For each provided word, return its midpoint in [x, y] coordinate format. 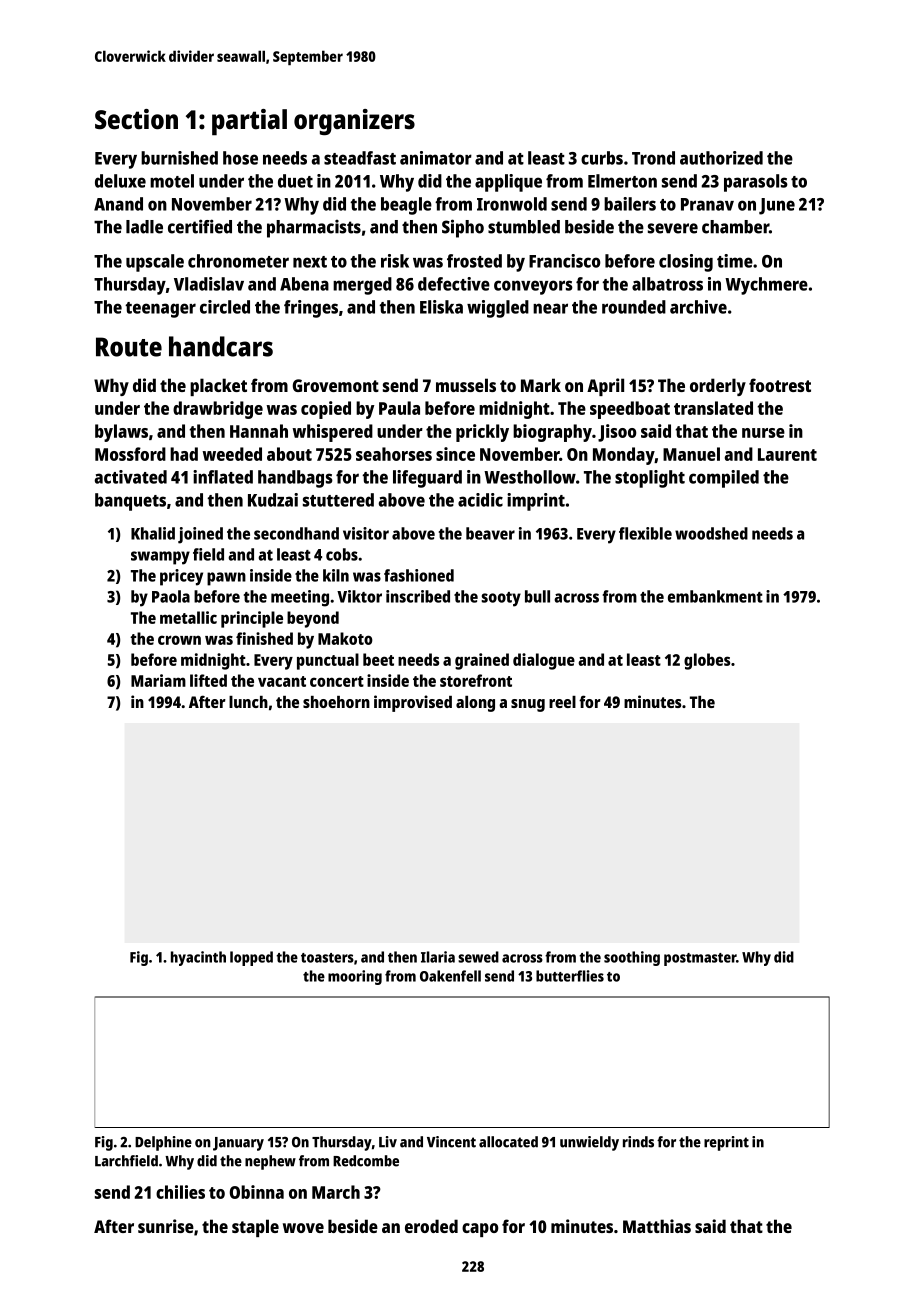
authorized [721, 158]
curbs [602, 158]
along [475, 704]
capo [480, 1230]
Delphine [163, 1143]
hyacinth [198, 958]
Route [129, 347]
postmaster [700, 959]
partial [249, 122]
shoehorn [336, 702]
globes [707, 661]
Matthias [657, 1226]
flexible [645, 533]
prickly [482, 433]
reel [562, 702]
